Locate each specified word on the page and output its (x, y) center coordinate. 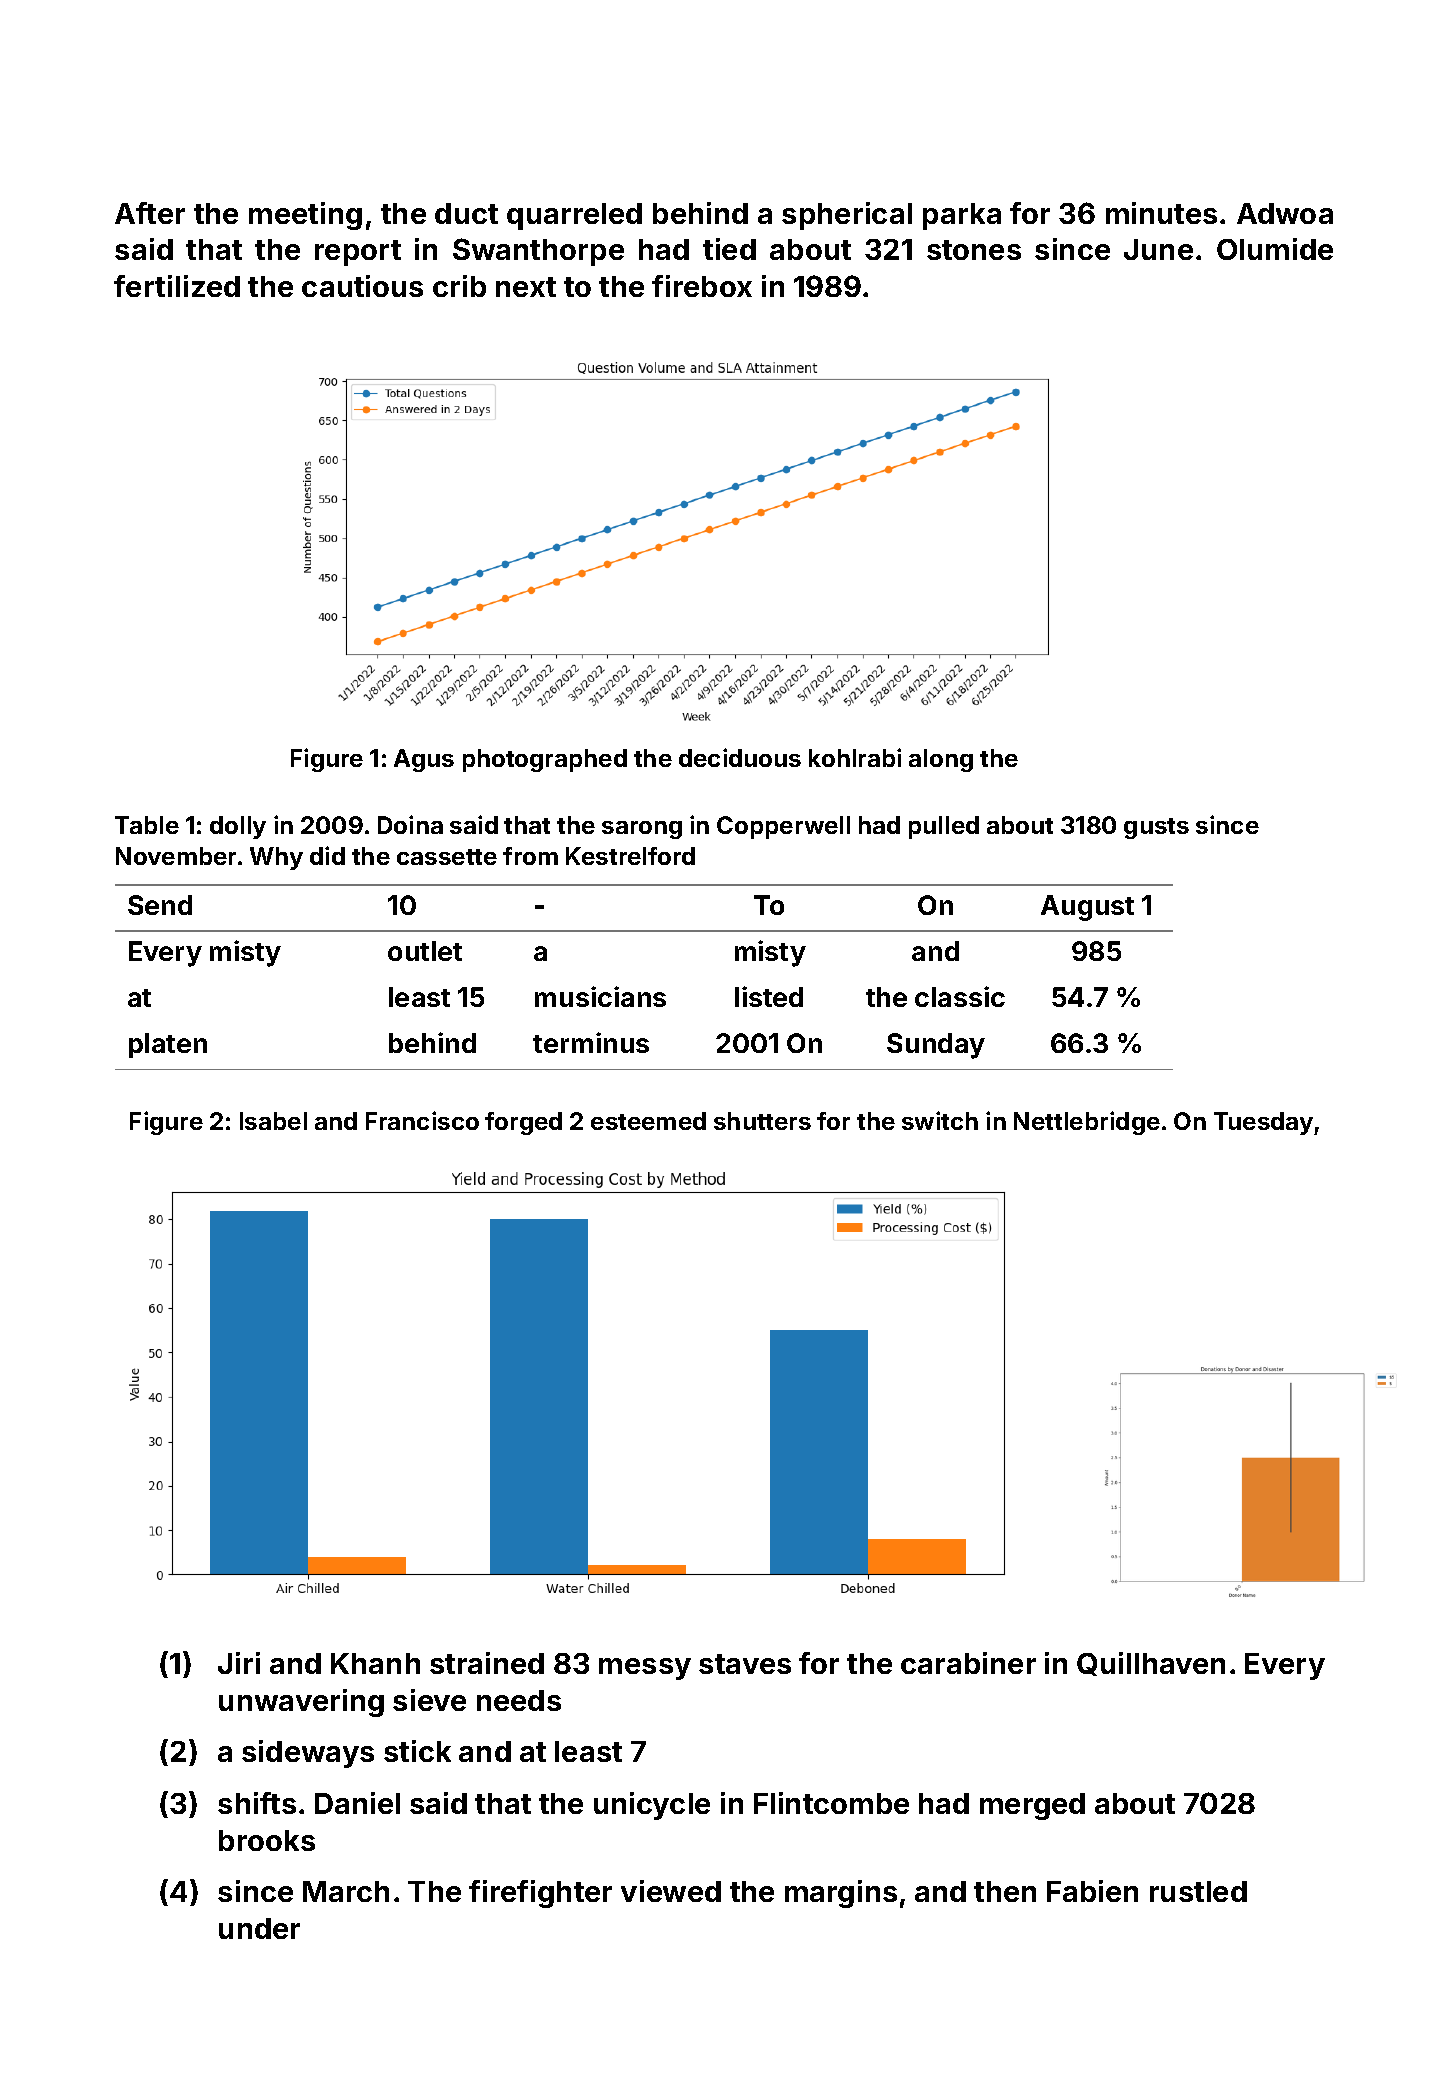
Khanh (375, 1663)
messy (645, 1669)
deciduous (740, 757)
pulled (944, 827)
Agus (424, 760)
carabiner (968, 1663)
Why (276, 858)
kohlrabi (855, 757)
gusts (1156, 828)
